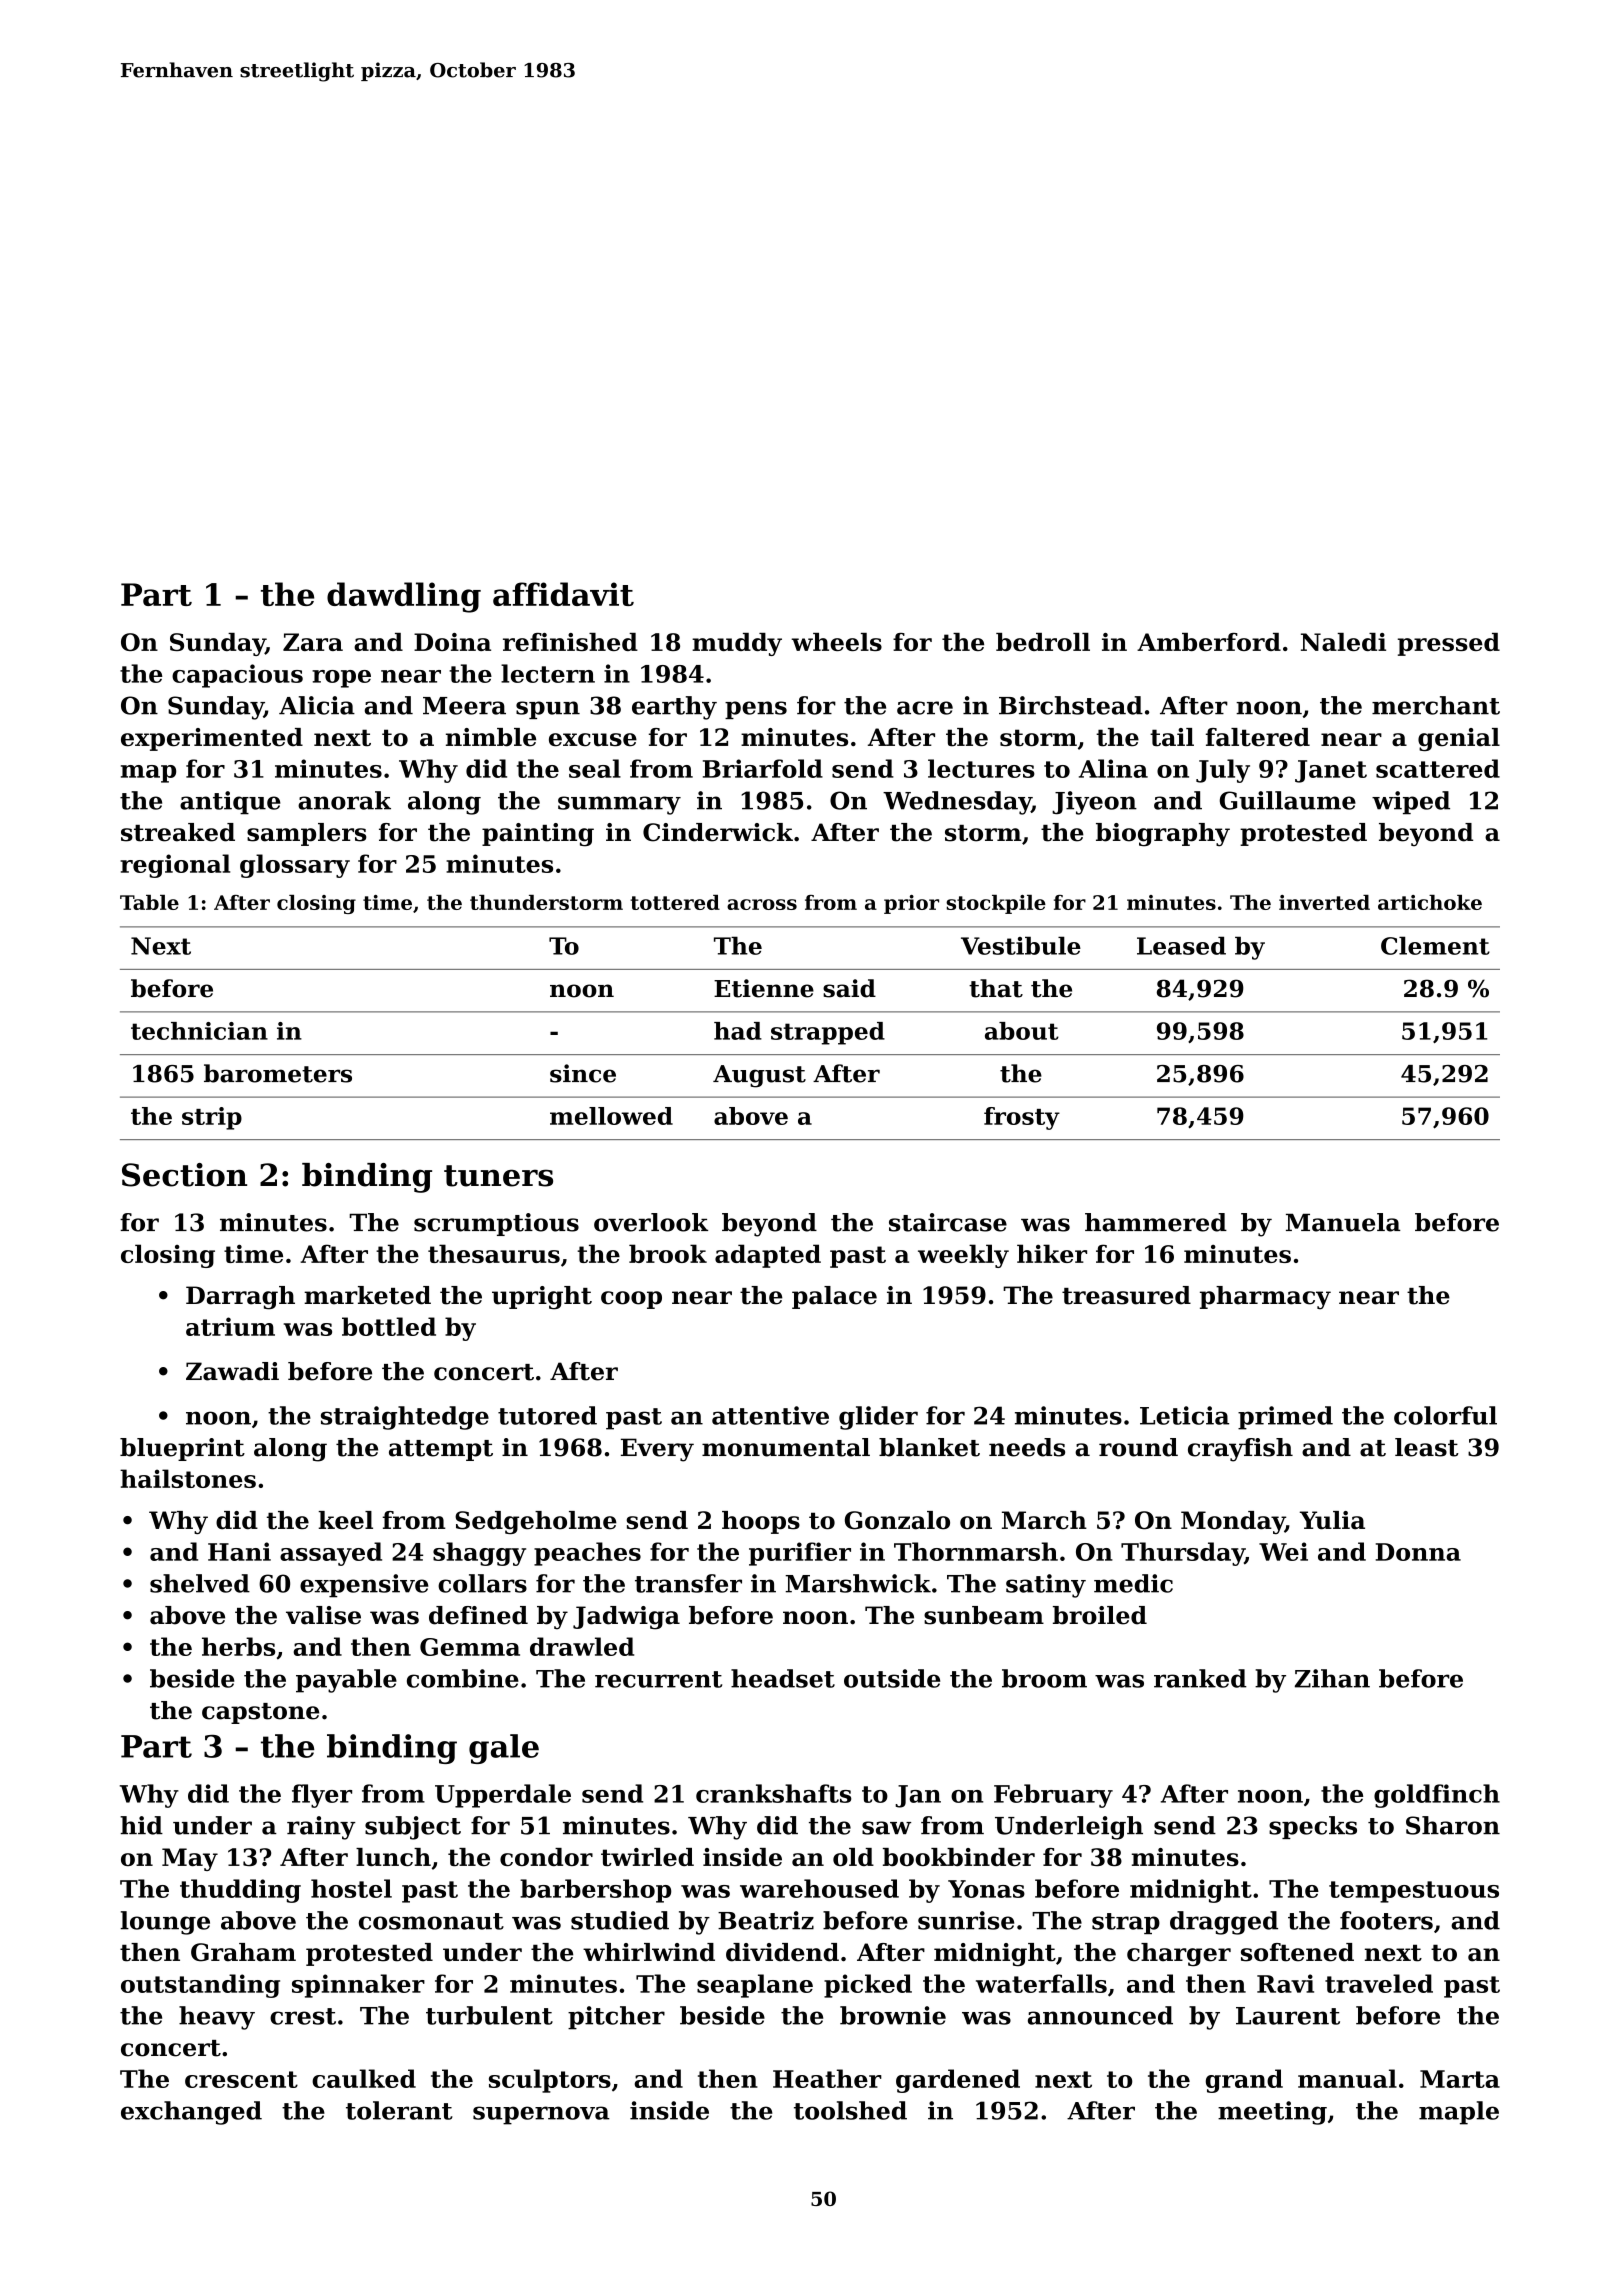 Image resolution: width=1620 pixels, height=2292 pixels. What do you see at coordinates (165, 1923) in the screenshot?
I see `lounge` at bounding box center [165, 1923].
